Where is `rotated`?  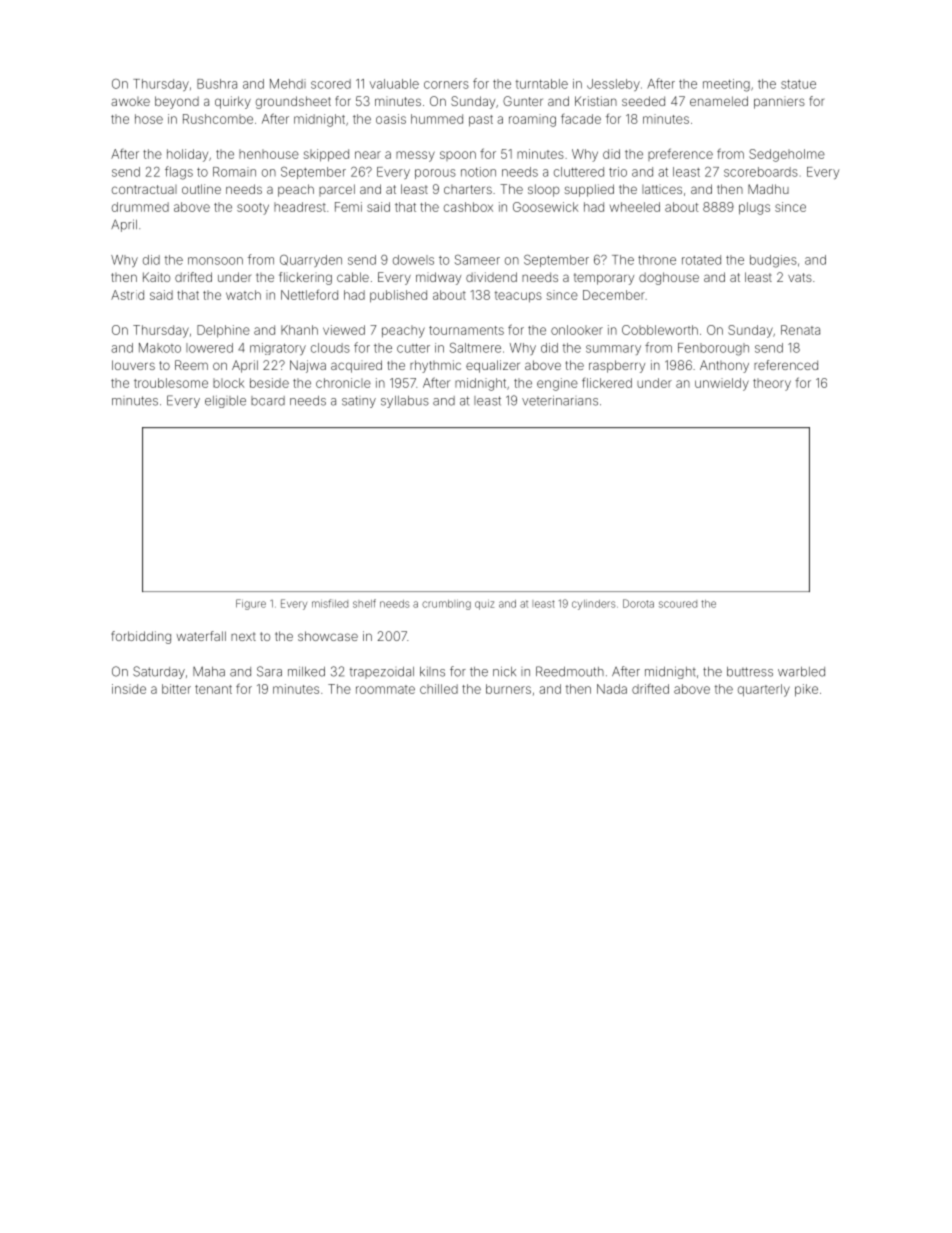 rotated is located at coordinates (701, 260).
